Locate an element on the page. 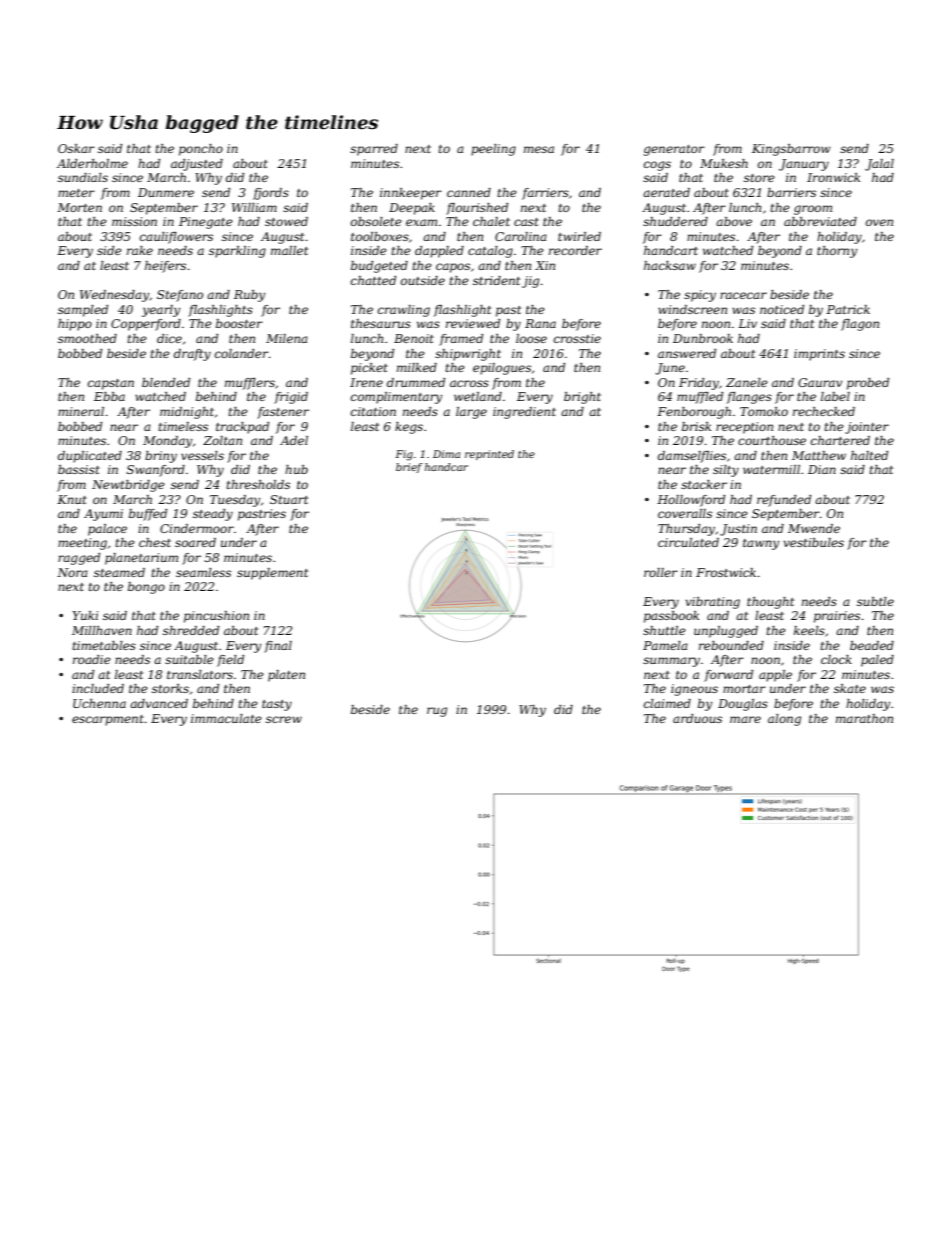 Image resolution: width=952 pixels, height=1233 pixels. bassist is located at coordinates (79, 469).
